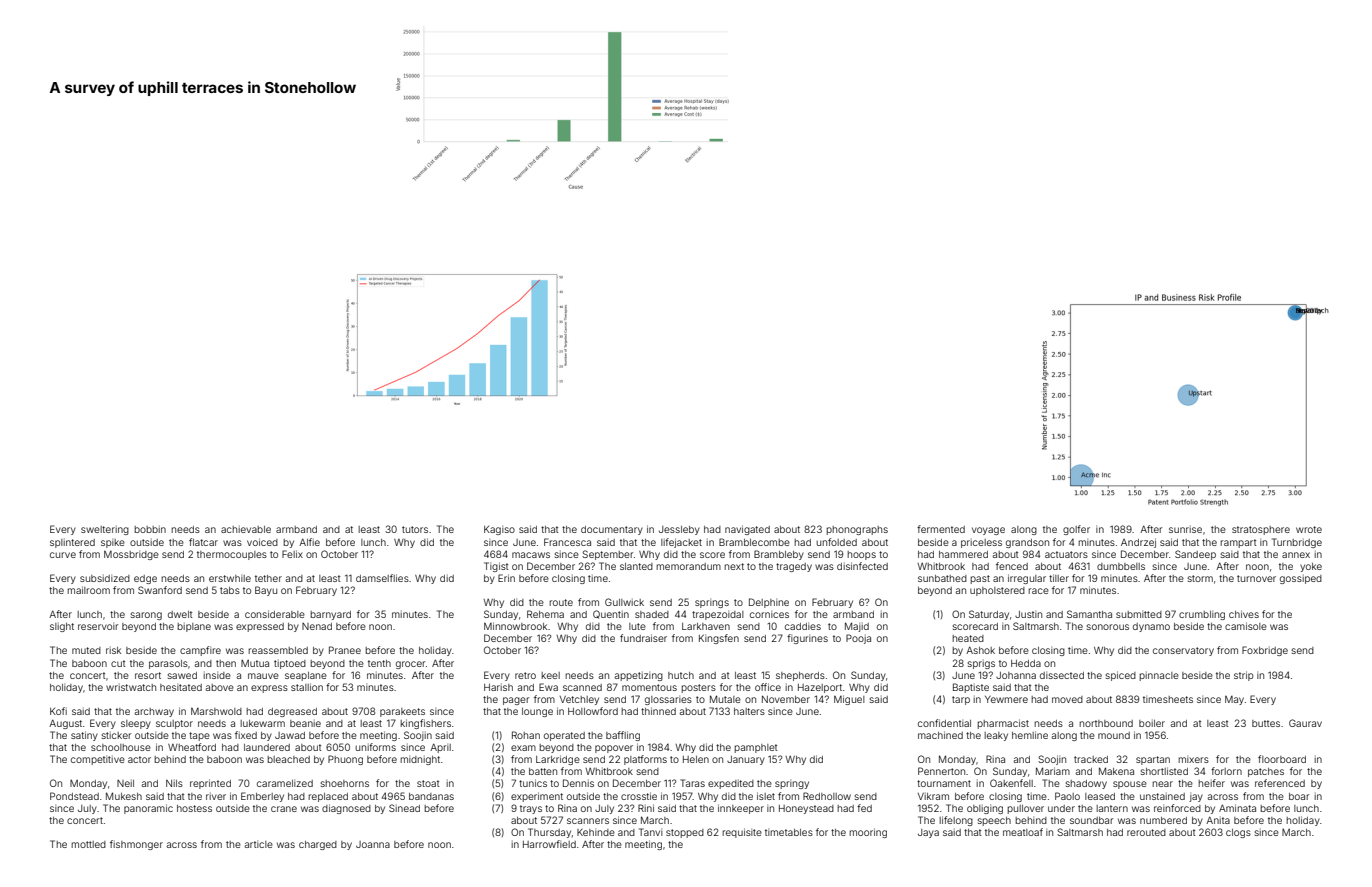 Image resolution: width=1372 pixels, height=887 pixels. What do you see at coordinates (246, 529) in the image?
I see `achievable` at bounding box center [246, 529].
